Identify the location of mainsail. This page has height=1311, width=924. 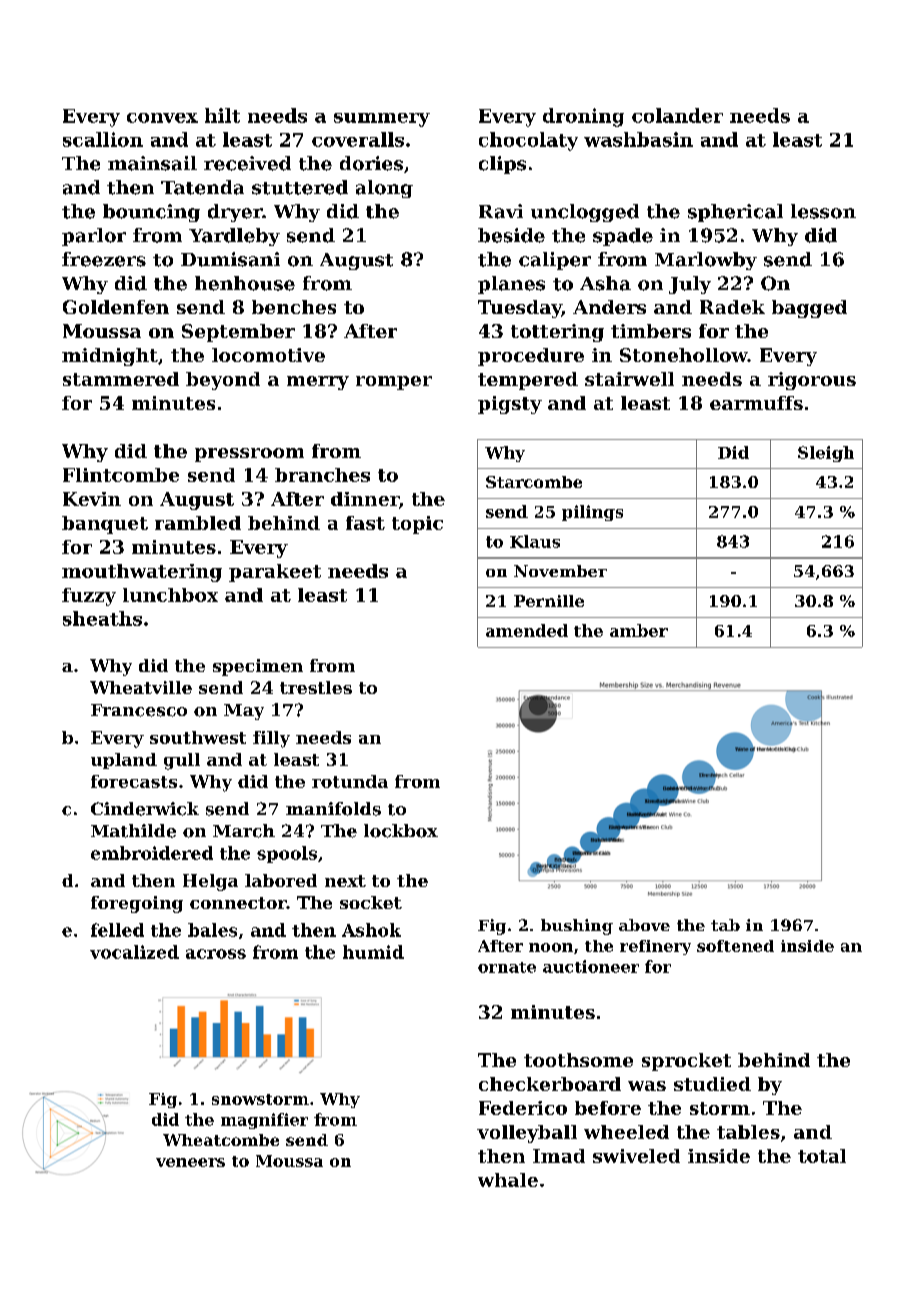
(152, 163).
